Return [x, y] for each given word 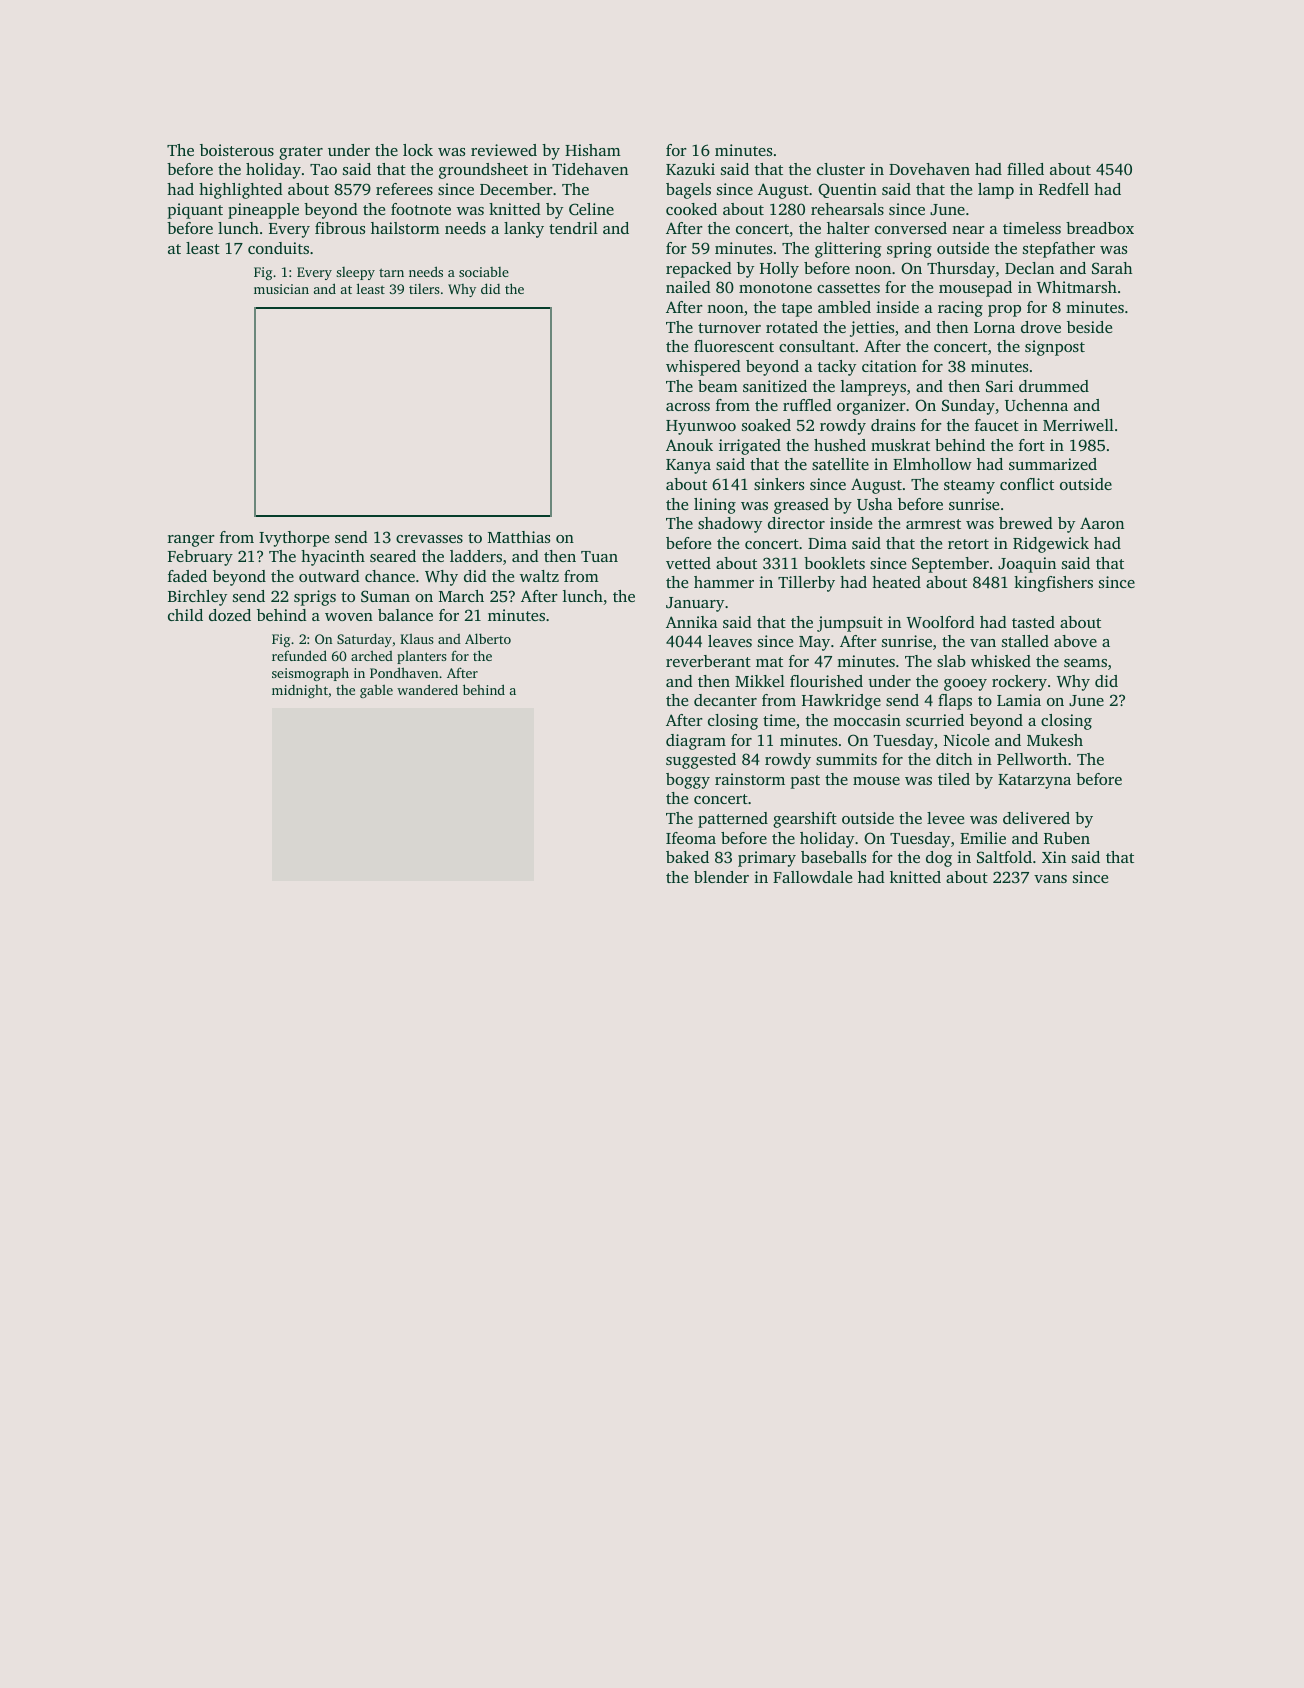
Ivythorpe [294, 539]
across [688, 407]
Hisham [593, 150]
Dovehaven [929, 169]
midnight [300, 691]
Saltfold [1004, 857]
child [185, 615]
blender [721, 877]
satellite [840, 464]
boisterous [237, 150]
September [950, 565]
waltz [539, 576]
